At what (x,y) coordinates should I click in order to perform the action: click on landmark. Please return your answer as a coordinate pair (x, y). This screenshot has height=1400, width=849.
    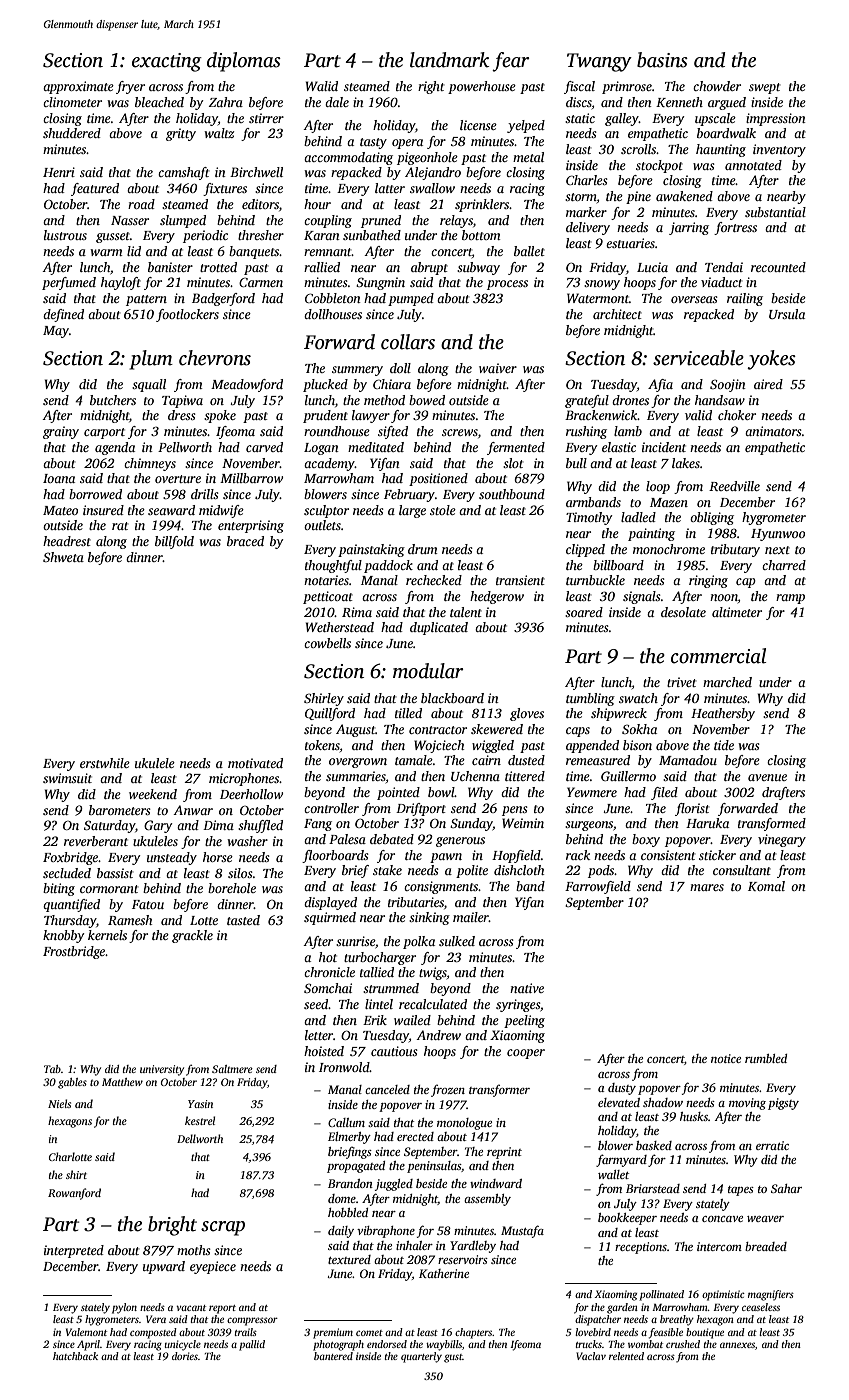
    Looking at the image, I should click on (449, 60).
